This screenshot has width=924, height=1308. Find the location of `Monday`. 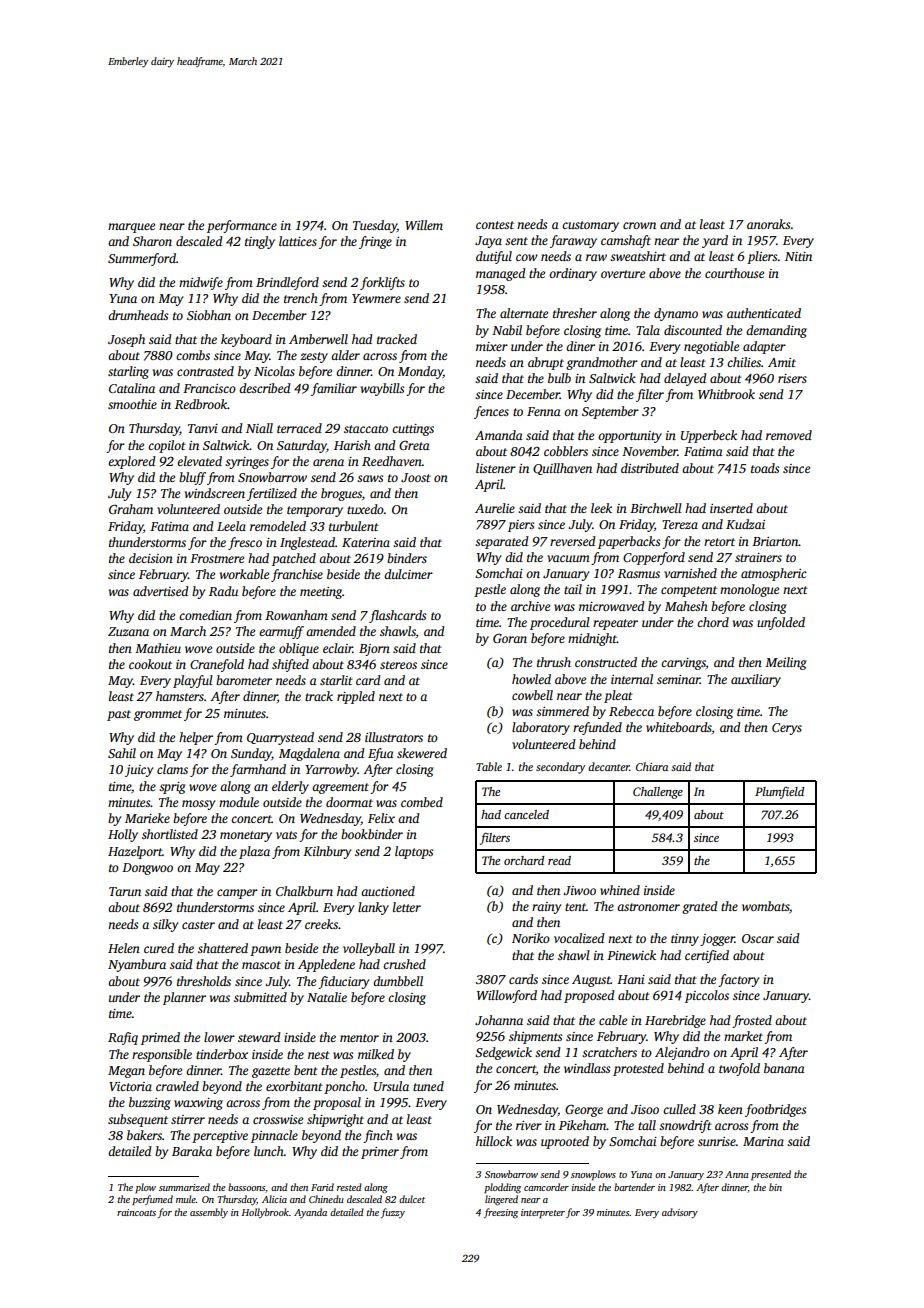

Monday is located at coordinates (420, 372).
